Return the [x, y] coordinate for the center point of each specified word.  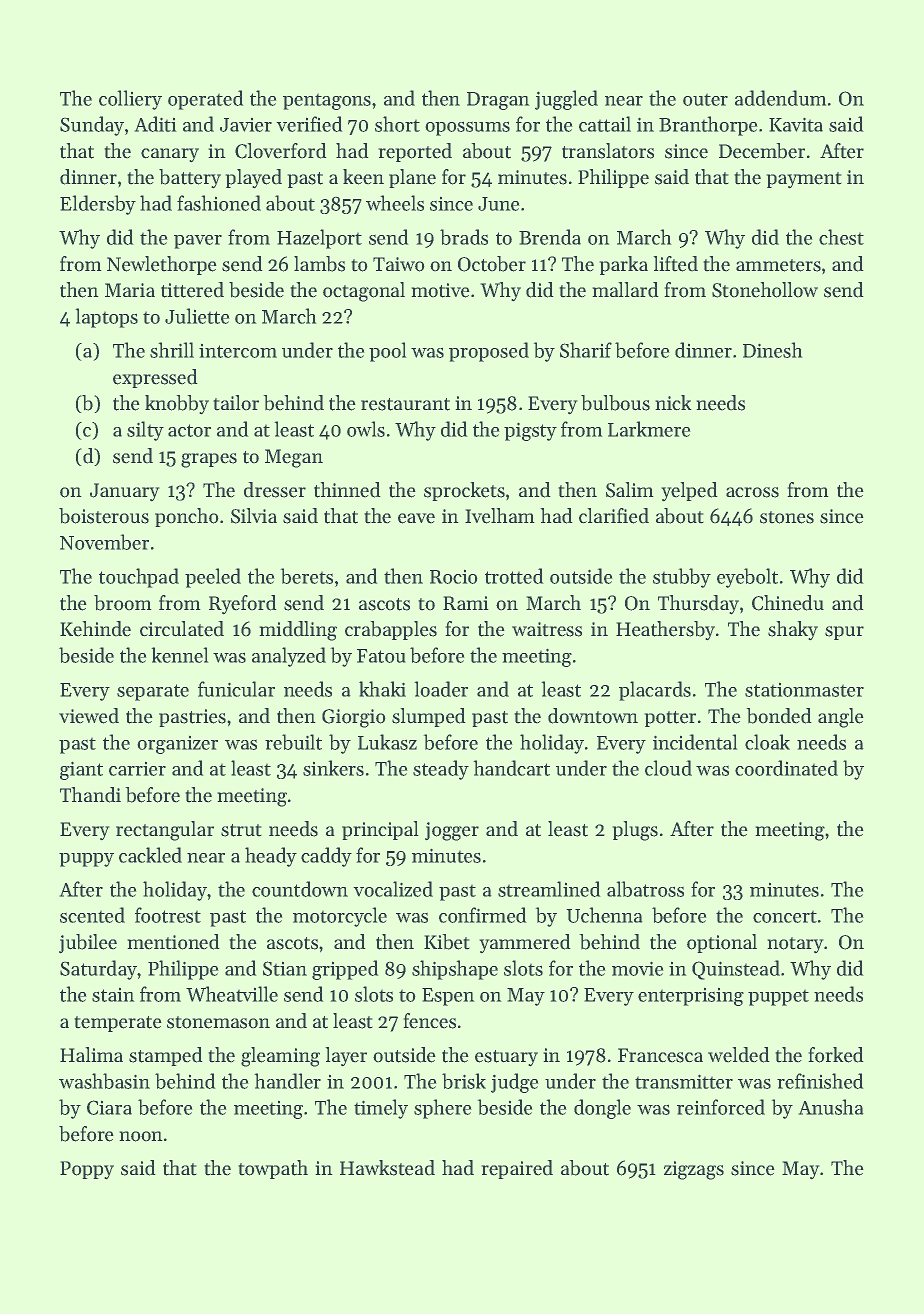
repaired [517, 1169]
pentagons [327, 101]
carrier [137, 768]
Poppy [87, 1170]
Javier [246, 124]
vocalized [393, 889]
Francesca [660, 1055]
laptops [106, 318]
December [762, 151]
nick [673, 403]
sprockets [464, 491]
